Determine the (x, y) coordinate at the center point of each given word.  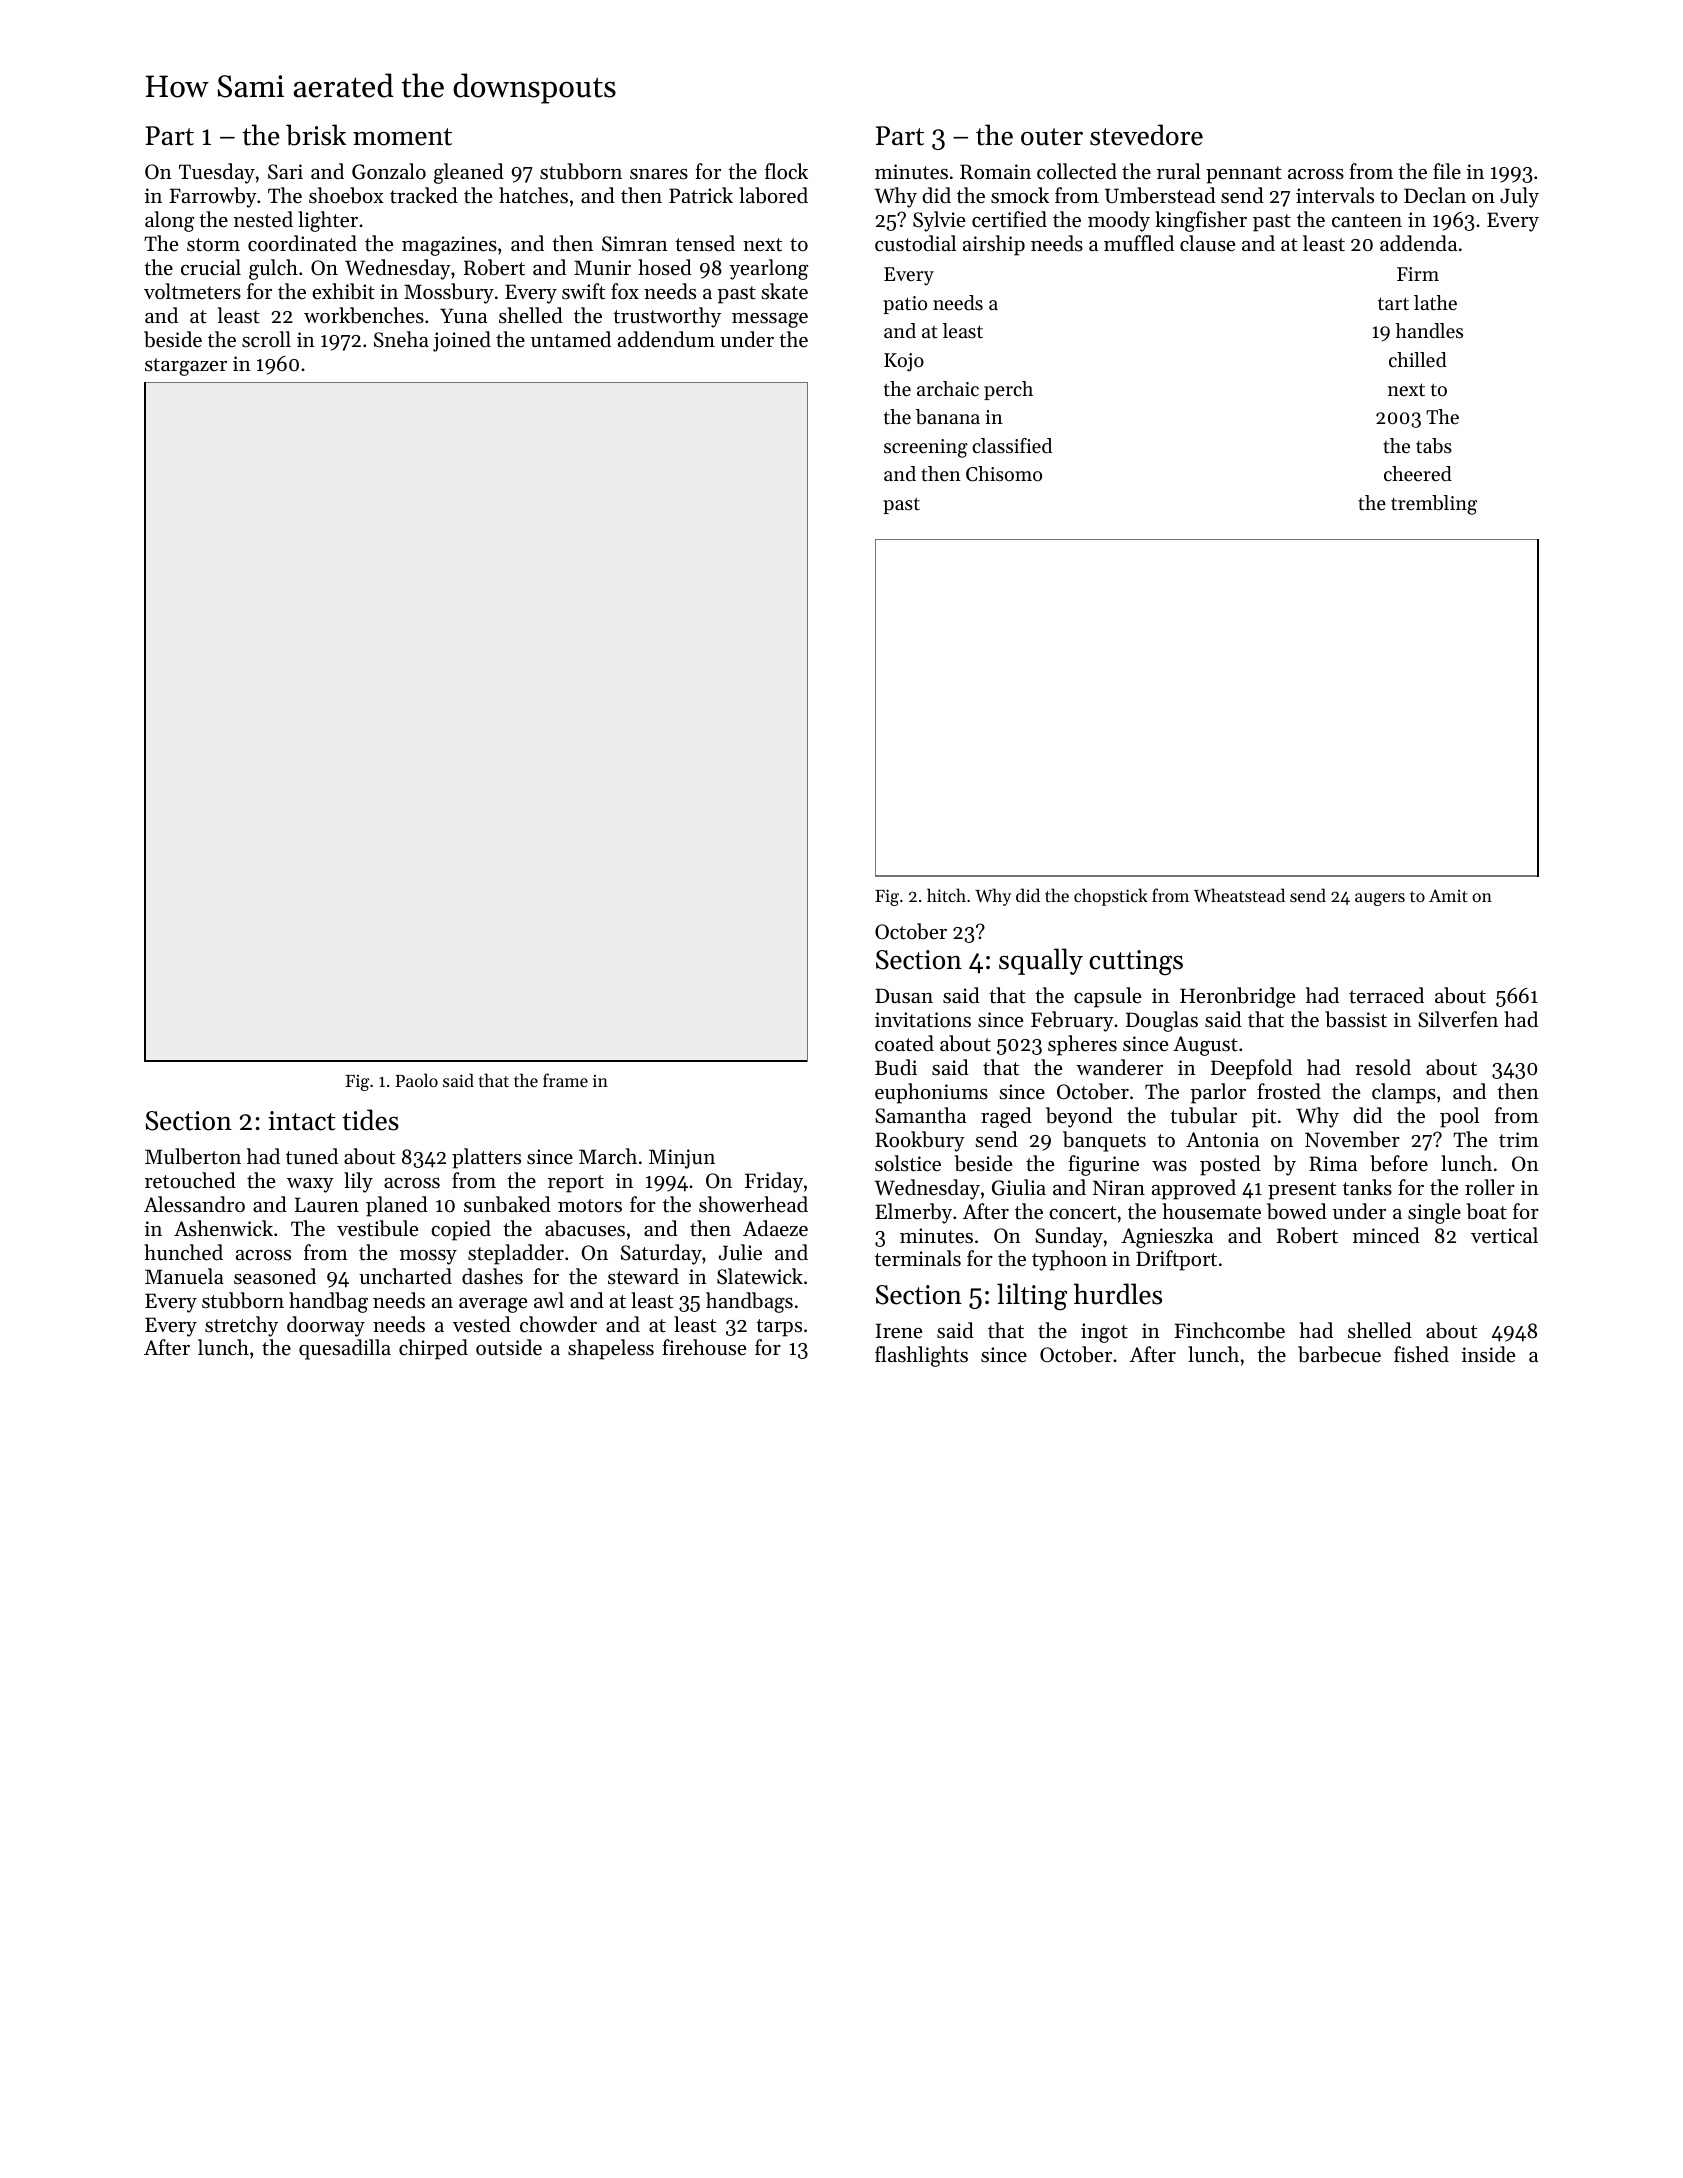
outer (1052, 137)
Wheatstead (1239, 895)
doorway (326, 1326)
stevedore (1146, 135)
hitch (946, 895)
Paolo (417, 1080)
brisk (316, 135)
